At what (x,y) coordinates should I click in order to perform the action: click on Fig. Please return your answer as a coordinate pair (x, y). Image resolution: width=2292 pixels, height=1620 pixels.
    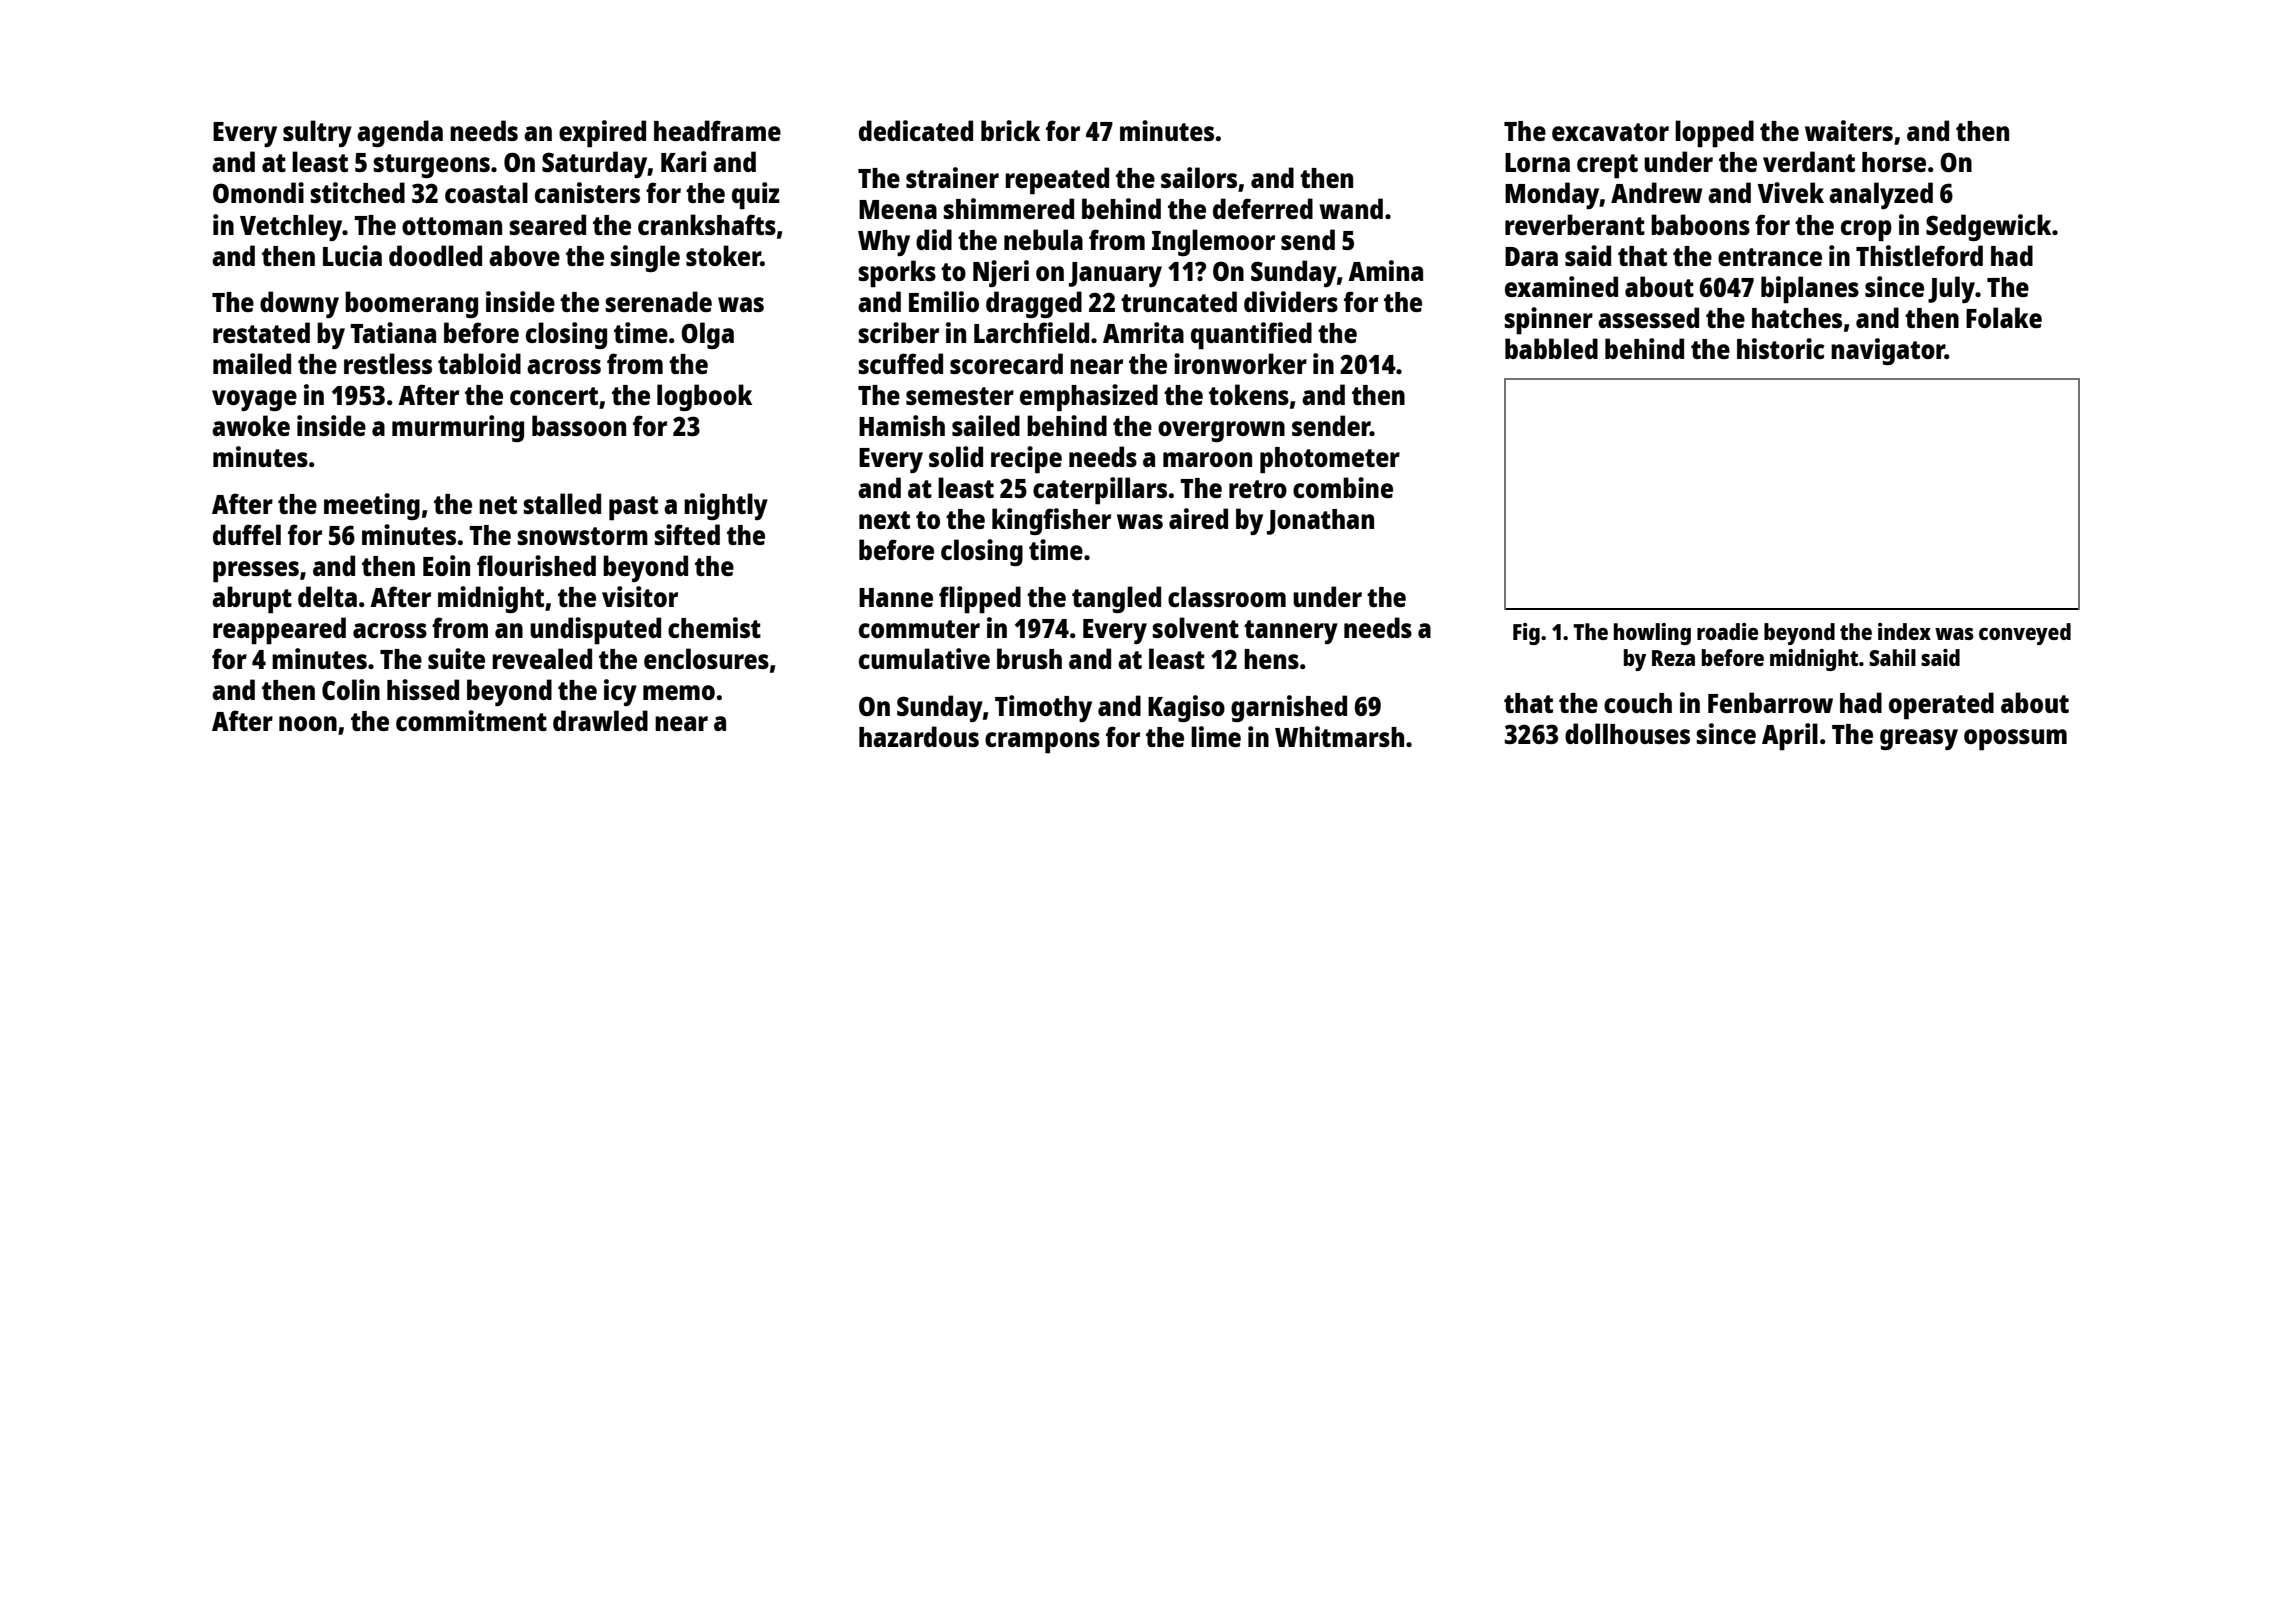
    Looking at the image, I should click on (1526, 634).
